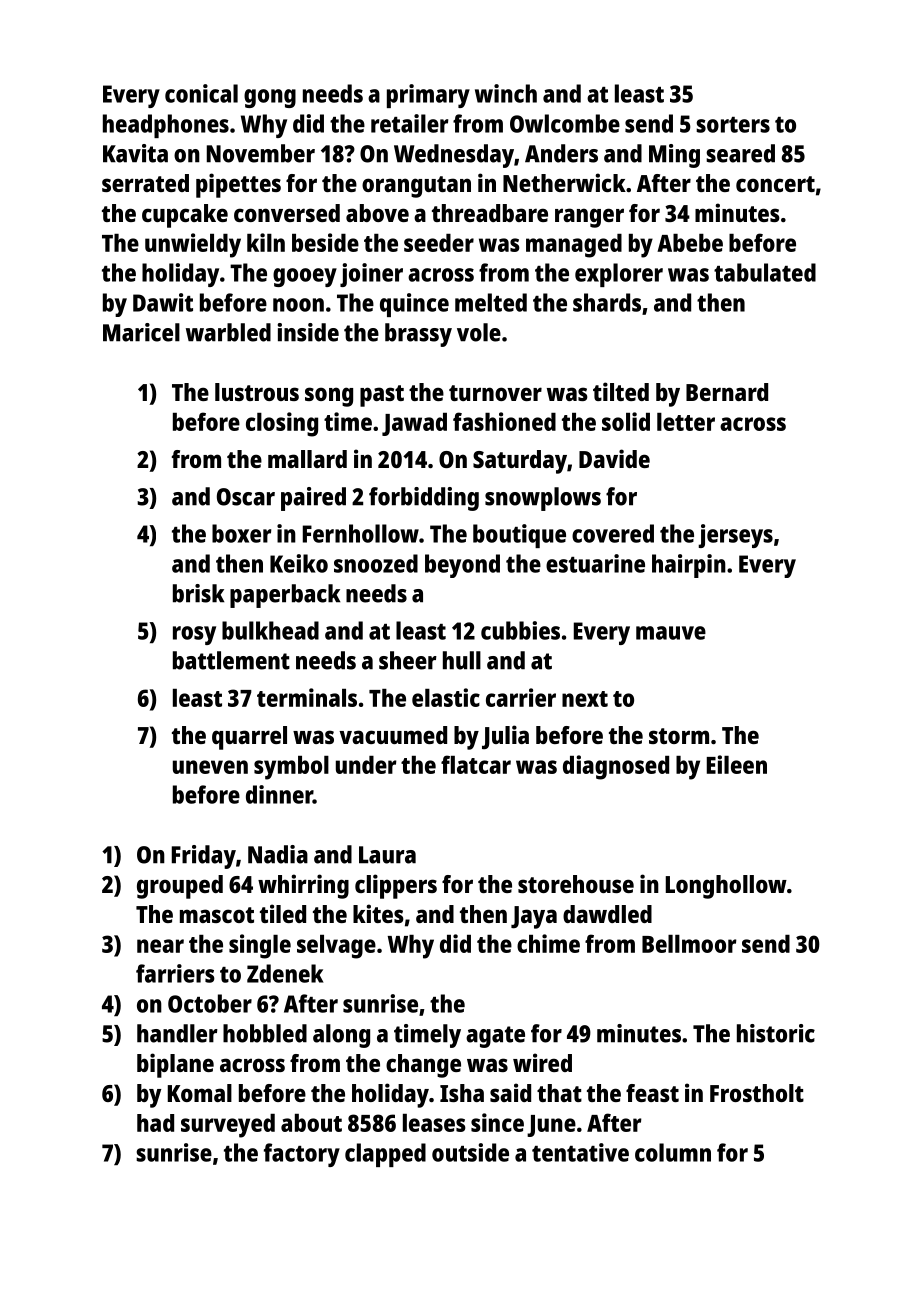 This screenshot has width=924, height=1311. Describe the element at coordinates (735, 536) in the screenshot. I see `jerseys` at that location.
